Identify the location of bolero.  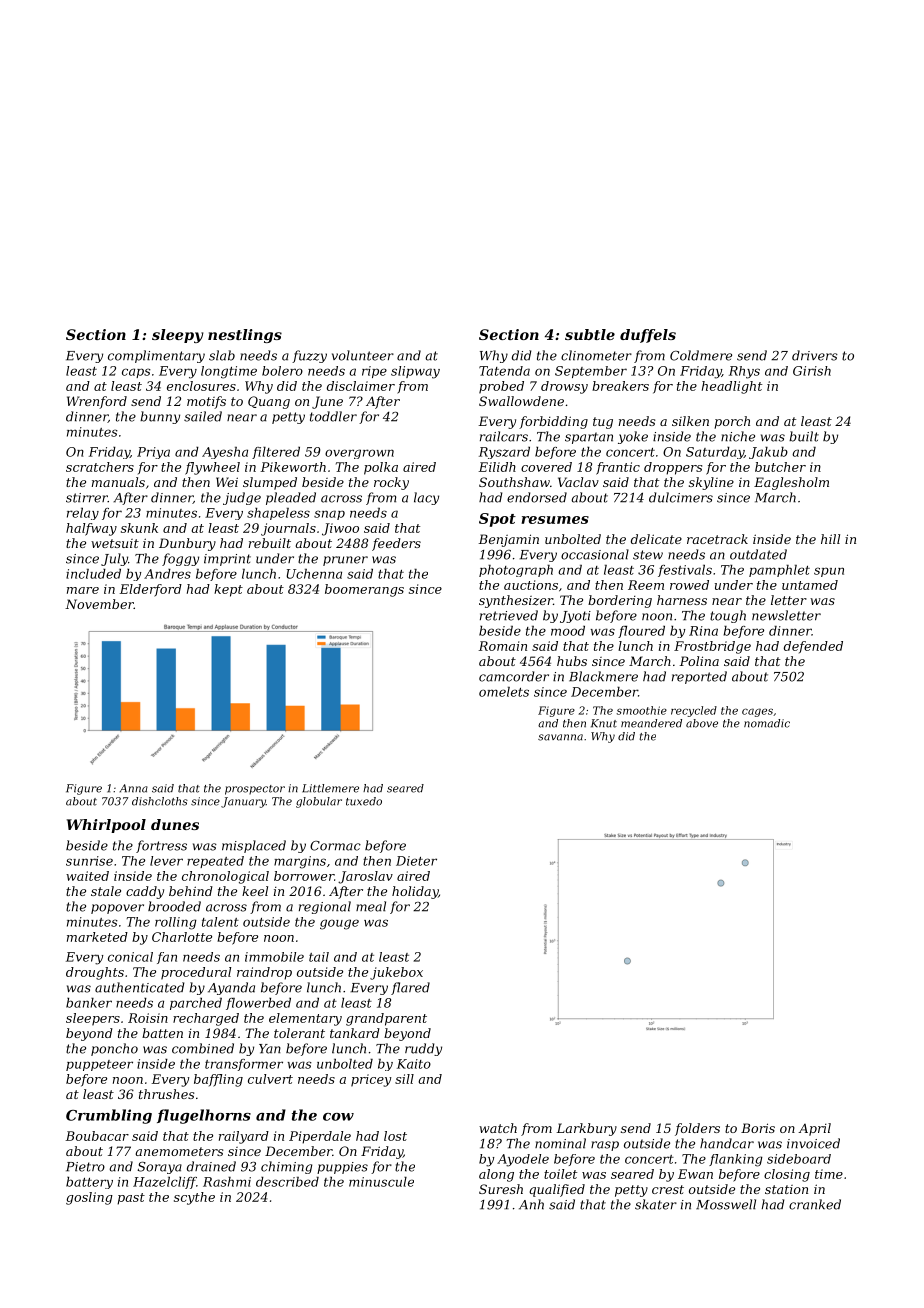
(282, 371).
